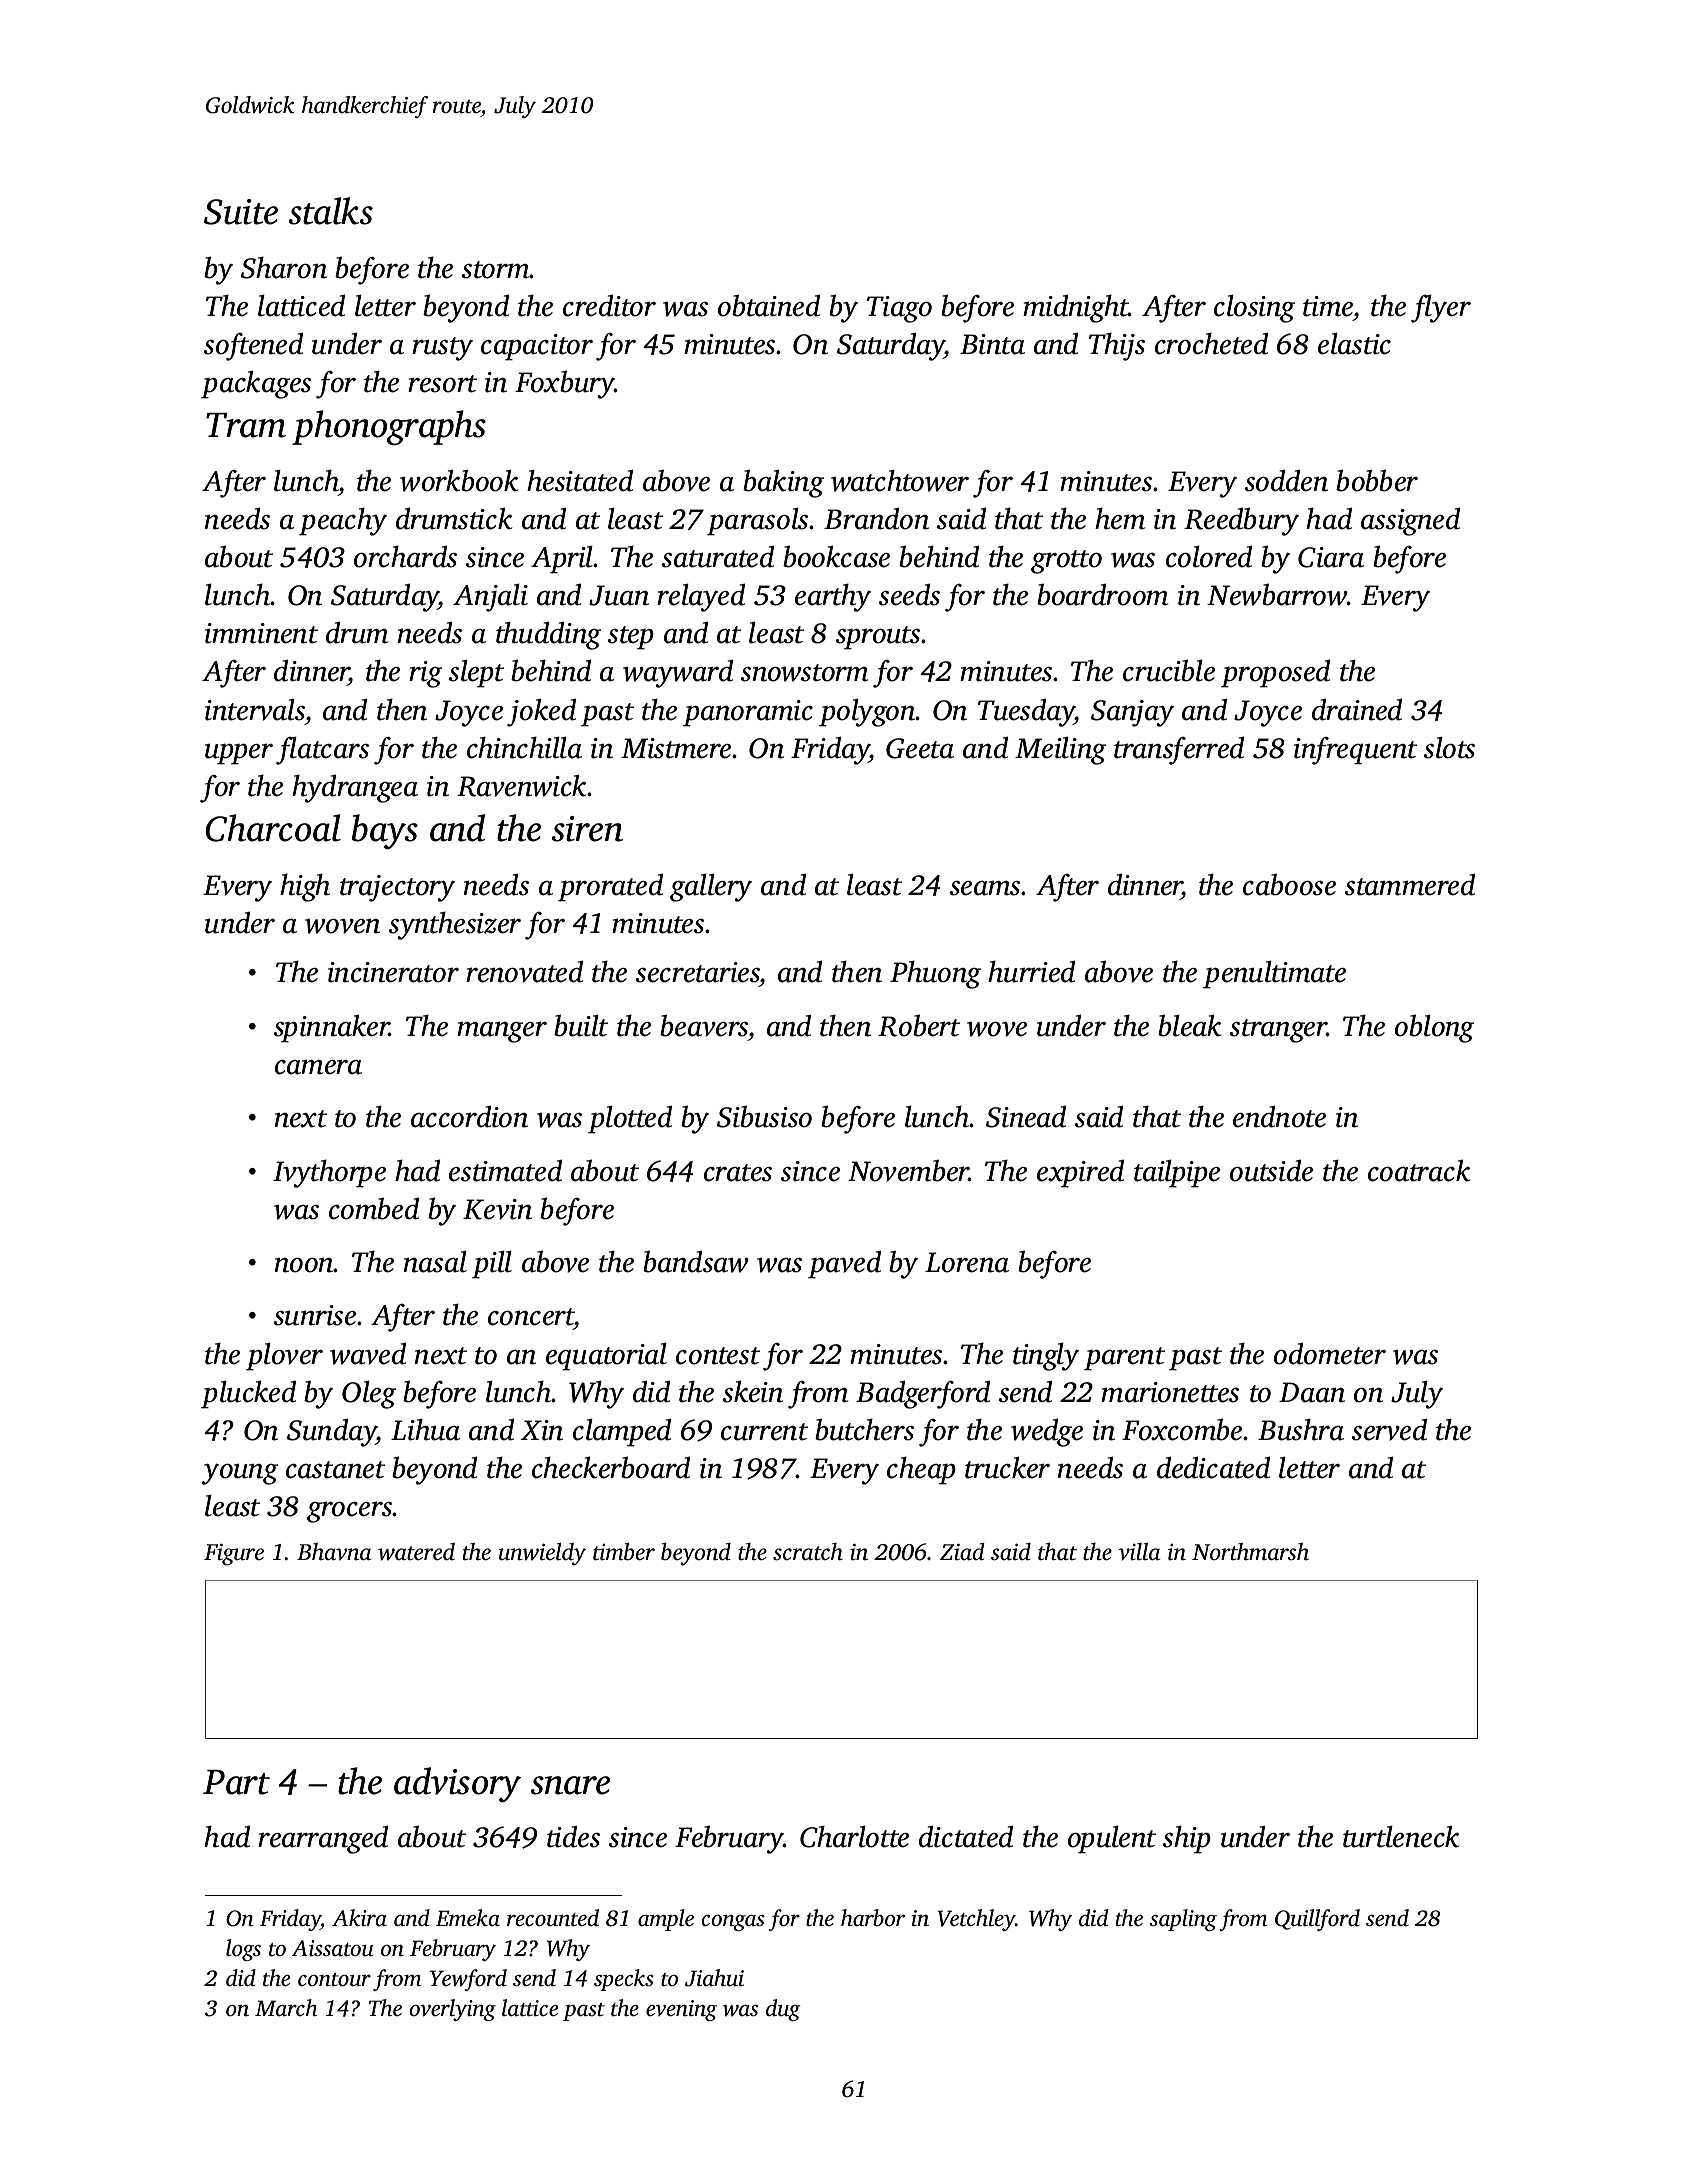 The width and height of the screenshot is (1683, 2178). What do you see at coordinates (935, 974) in the screenshot?
I see `Phuong` at bounding box center [935, 974].
